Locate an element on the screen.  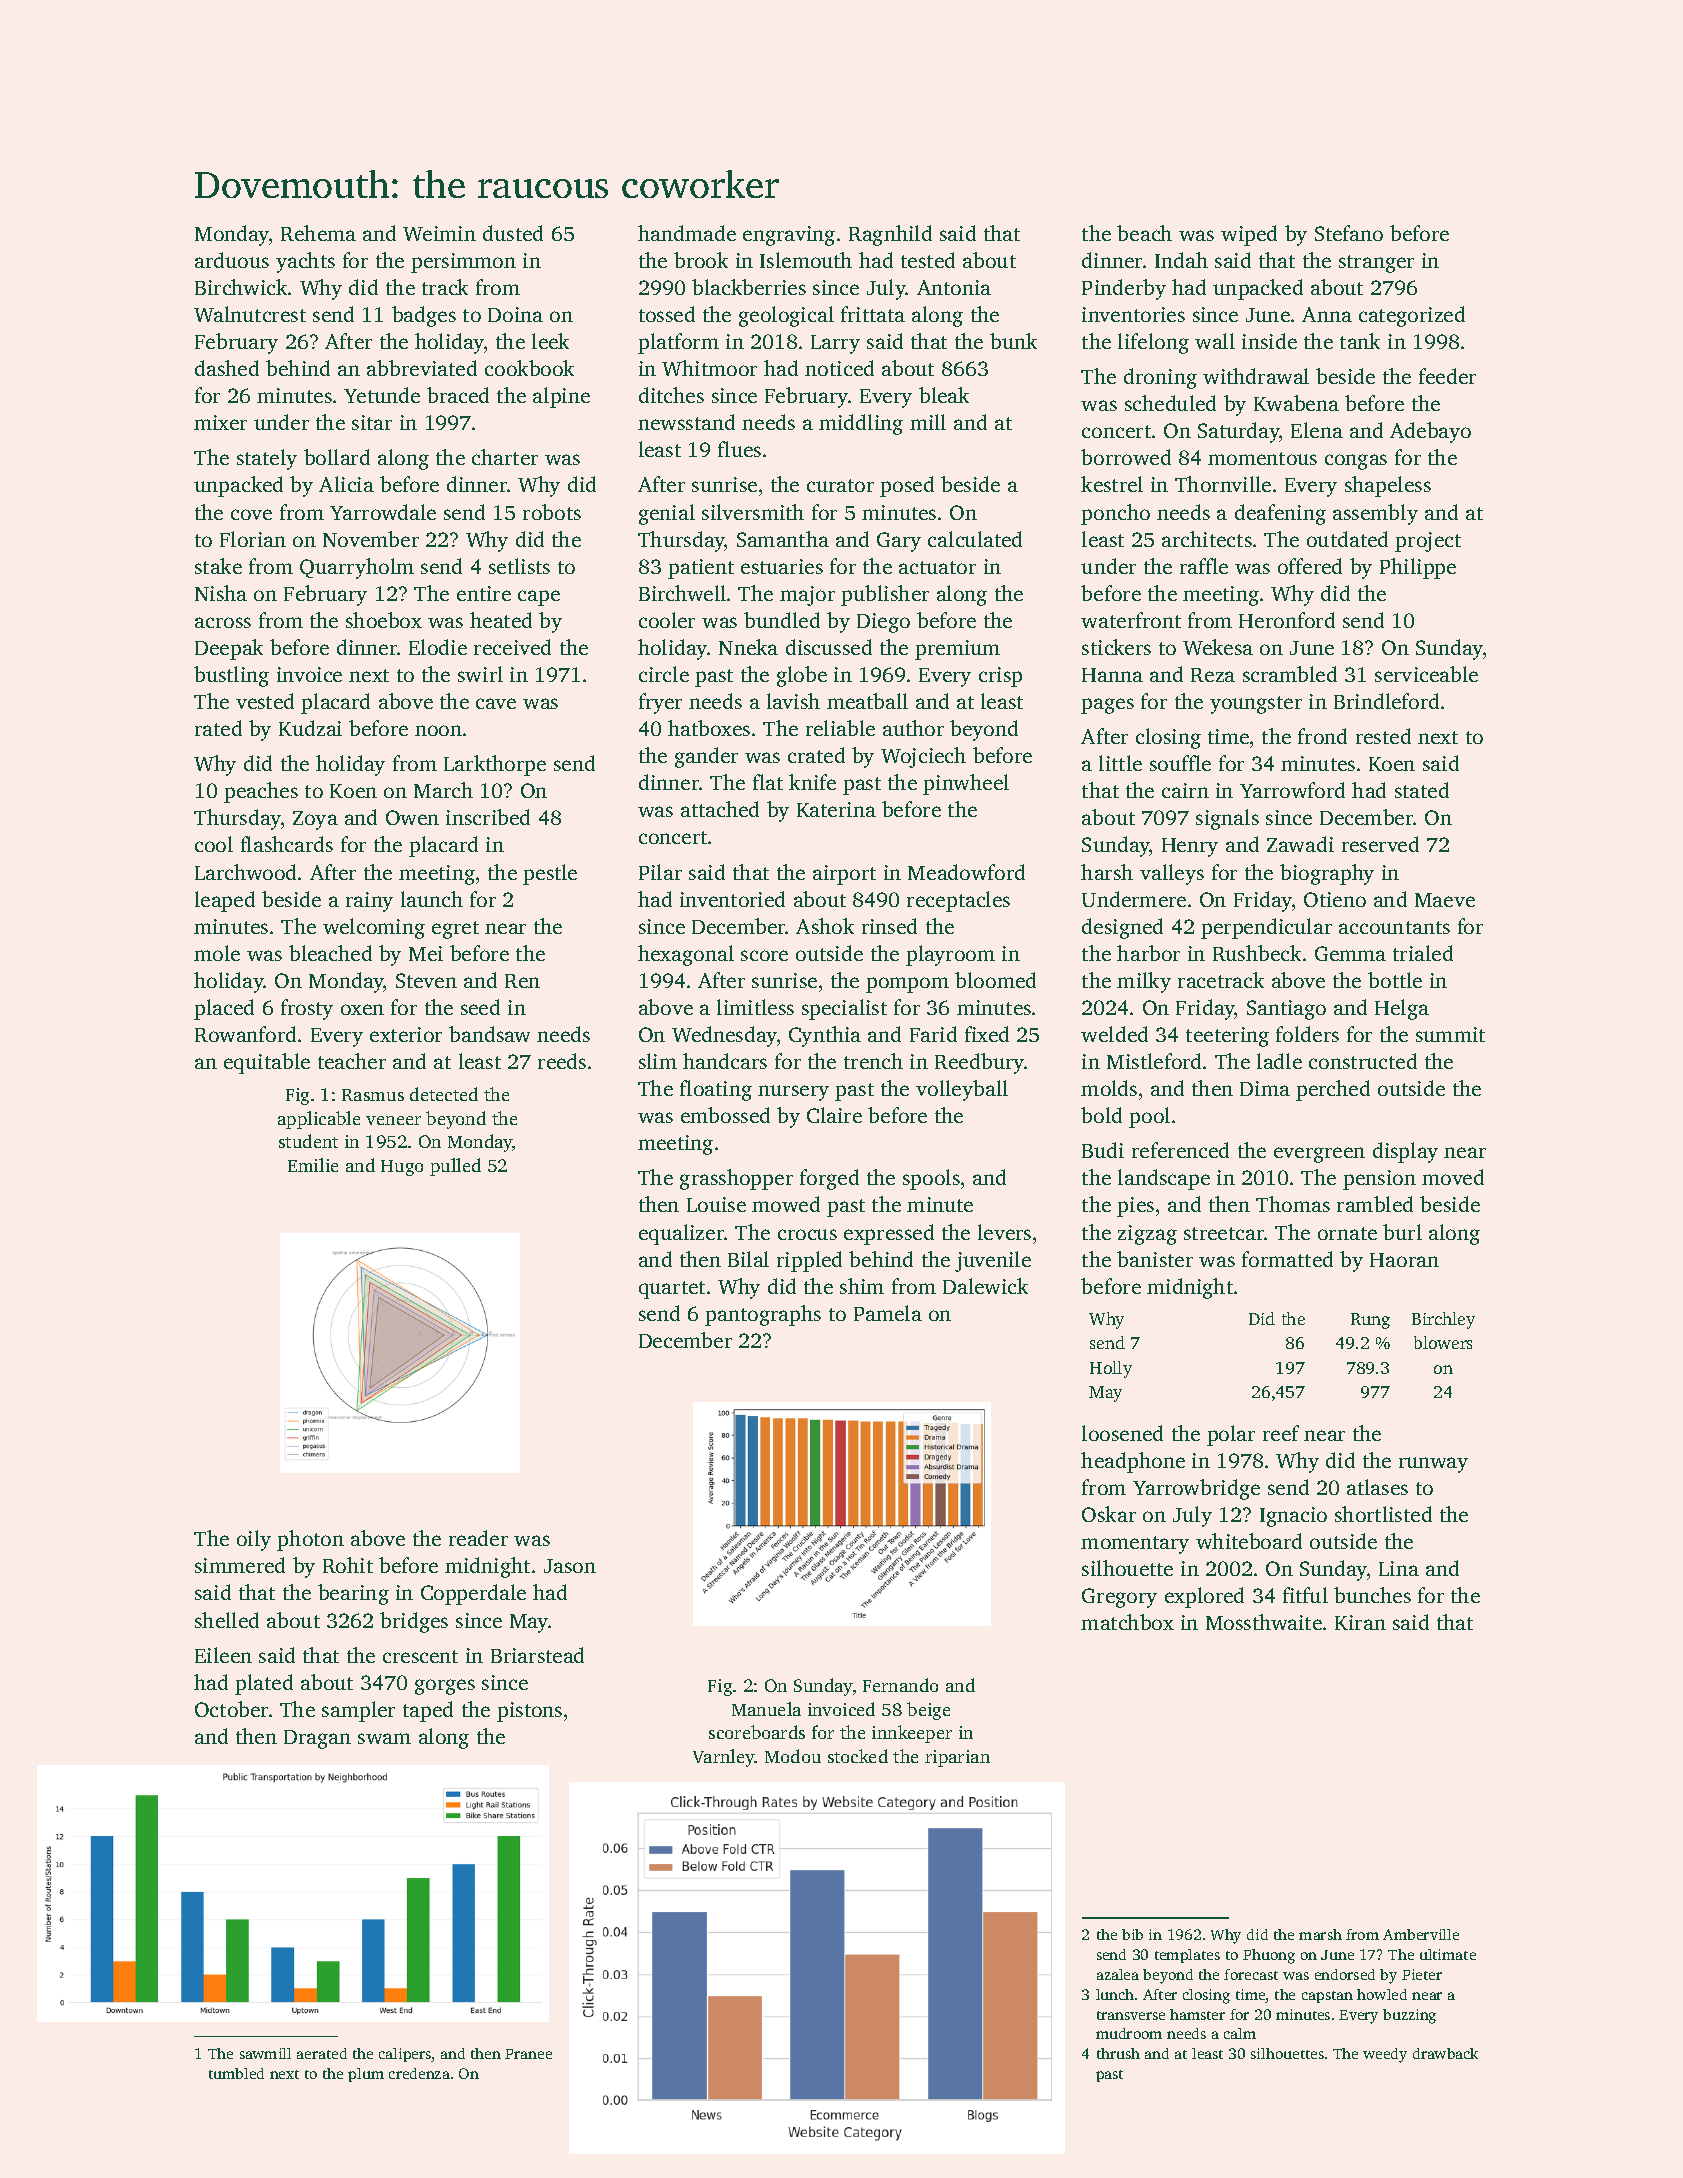
beige is located at coordinates (928, 1711).
